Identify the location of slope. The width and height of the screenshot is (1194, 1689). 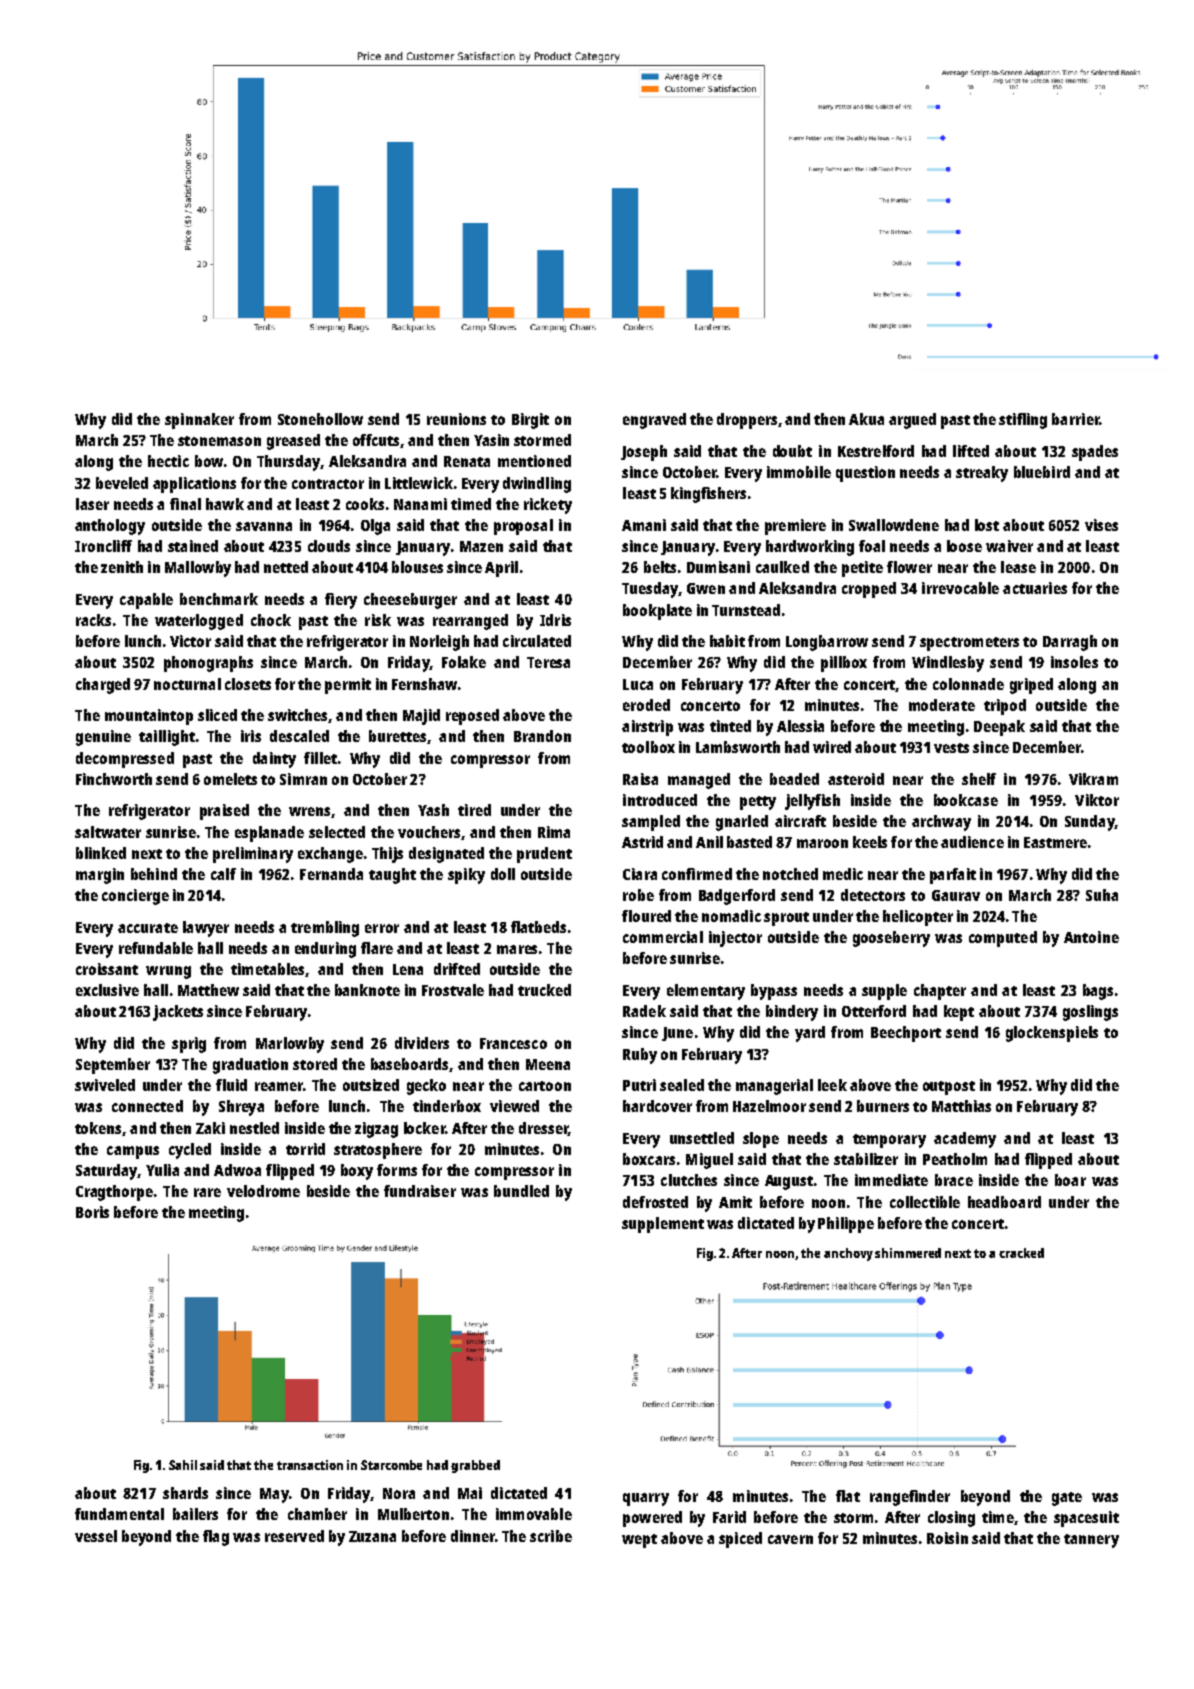
(761, 1140).
